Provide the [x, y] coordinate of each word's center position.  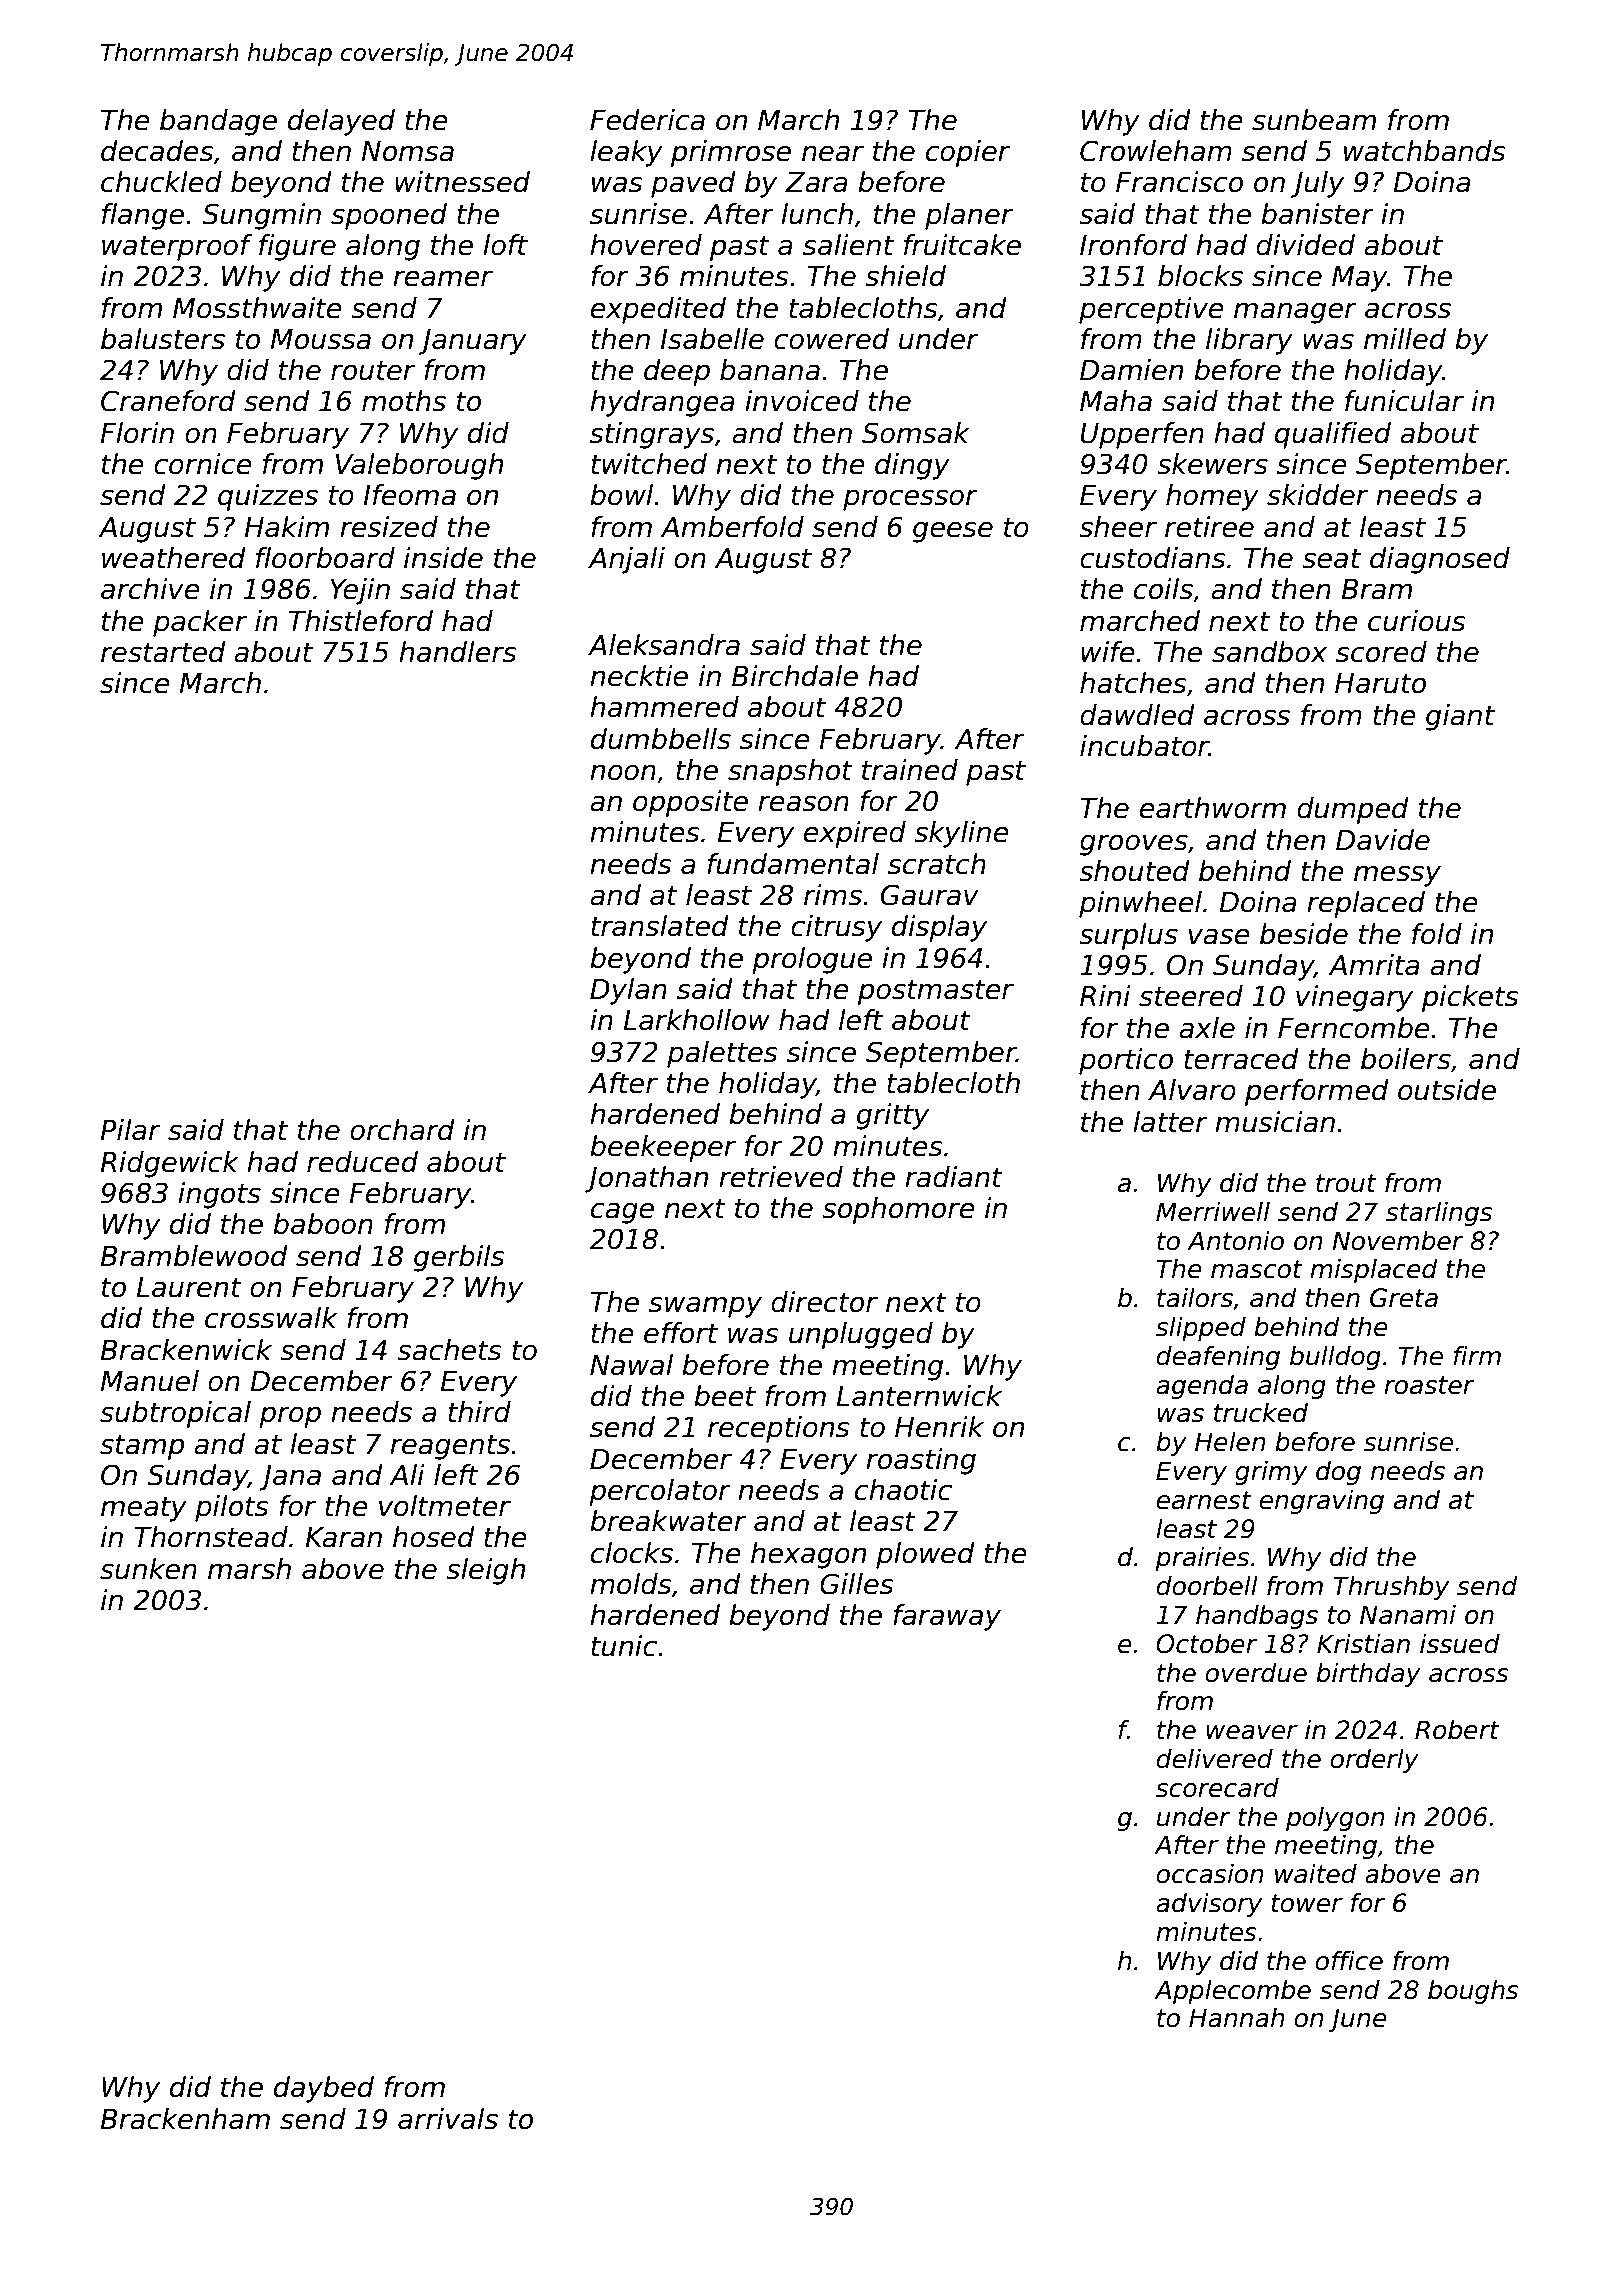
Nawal [631, 1365]
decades [157, 151]
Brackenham [185, 2119]
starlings [1439, 1214]
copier [968, 153]
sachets [449, 1350]
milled [1405, 339]
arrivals [448, 2119]
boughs [1473, 1992]
